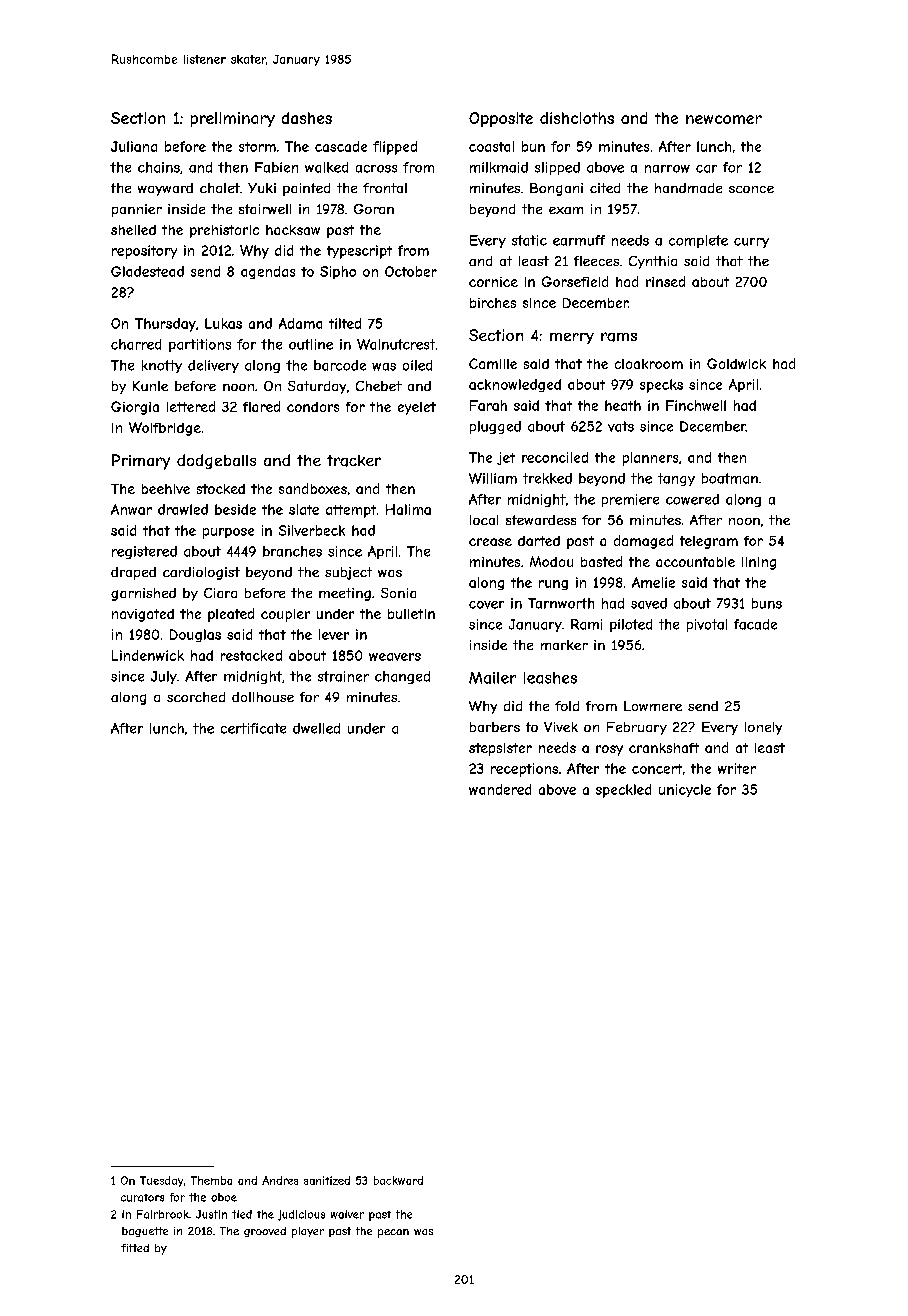 This image has width=908, height=1316. What do you see at coordinates (211, 1180) in the image?
I see `Themba` at bounding box center [211, 1180].
